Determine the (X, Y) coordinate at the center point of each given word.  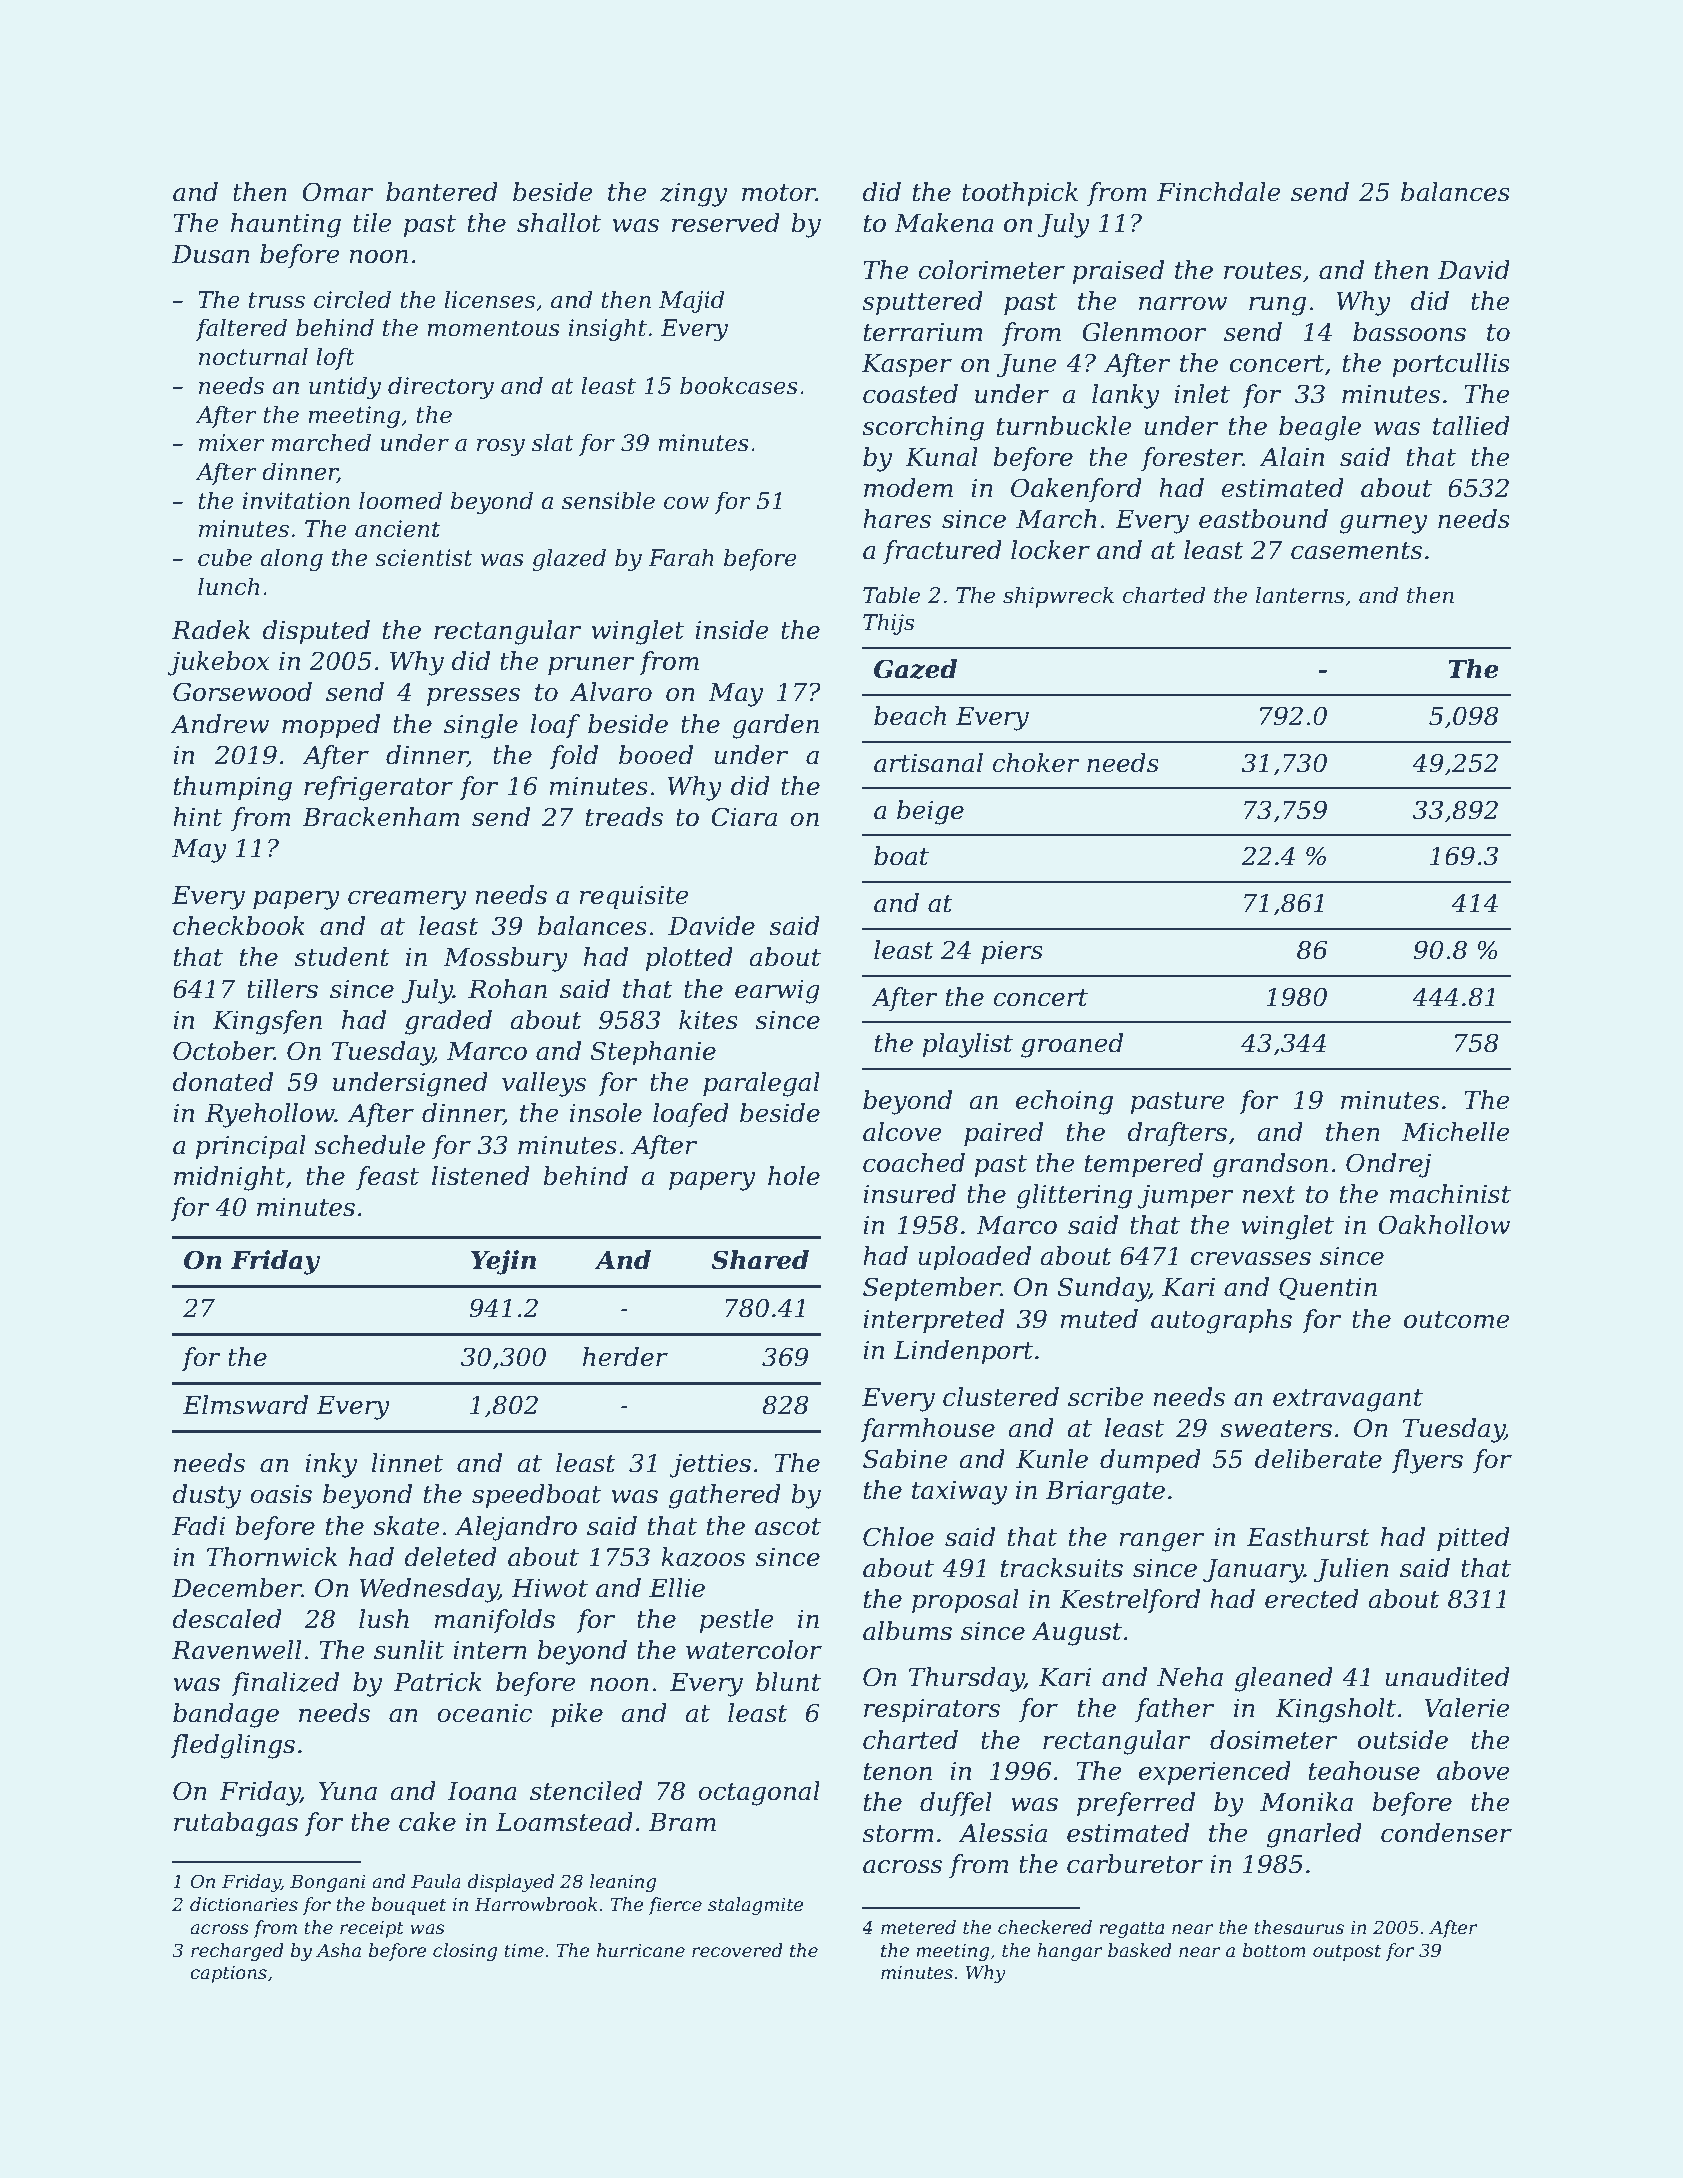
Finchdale (1219, 192)
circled (352, 299)
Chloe (898, 1537)
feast (387, 1178)
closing (465, 1952)
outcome (1457, 1320)
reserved (726, 223)
